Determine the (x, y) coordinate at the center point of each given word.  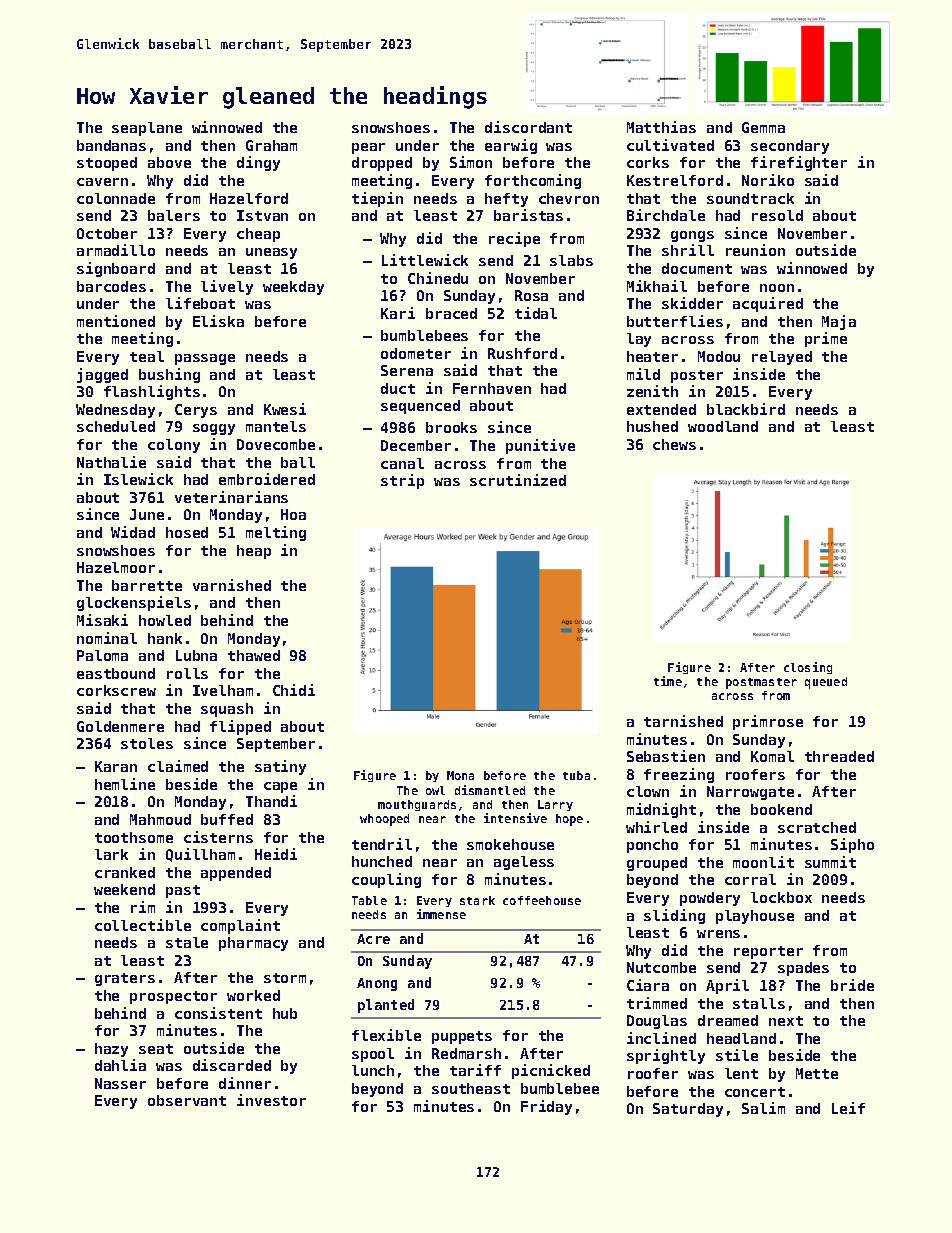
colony (174, 446)
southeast (471, 1088)
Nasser (120, 1083)
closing (808, 668)
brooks (451, 427)
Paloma (102, 655)
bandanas (111, 145)
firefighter (799, 163)
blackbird (746, 409)
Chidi (294, 690)
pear (368, 148)
